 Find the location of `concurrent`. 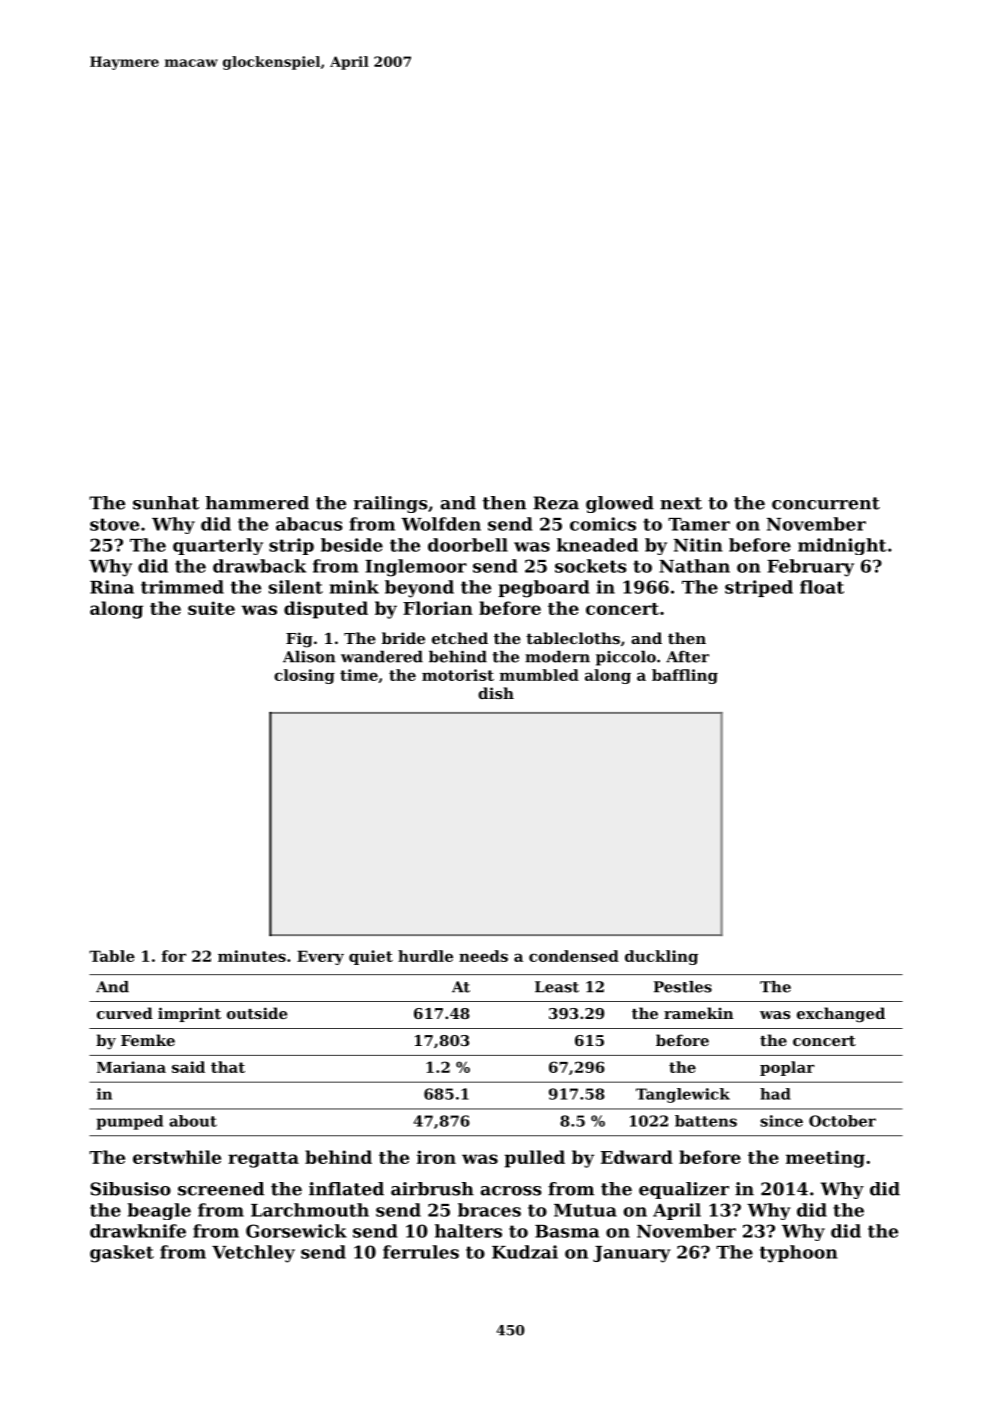

concurrent is located at coordinates (826, 503).
